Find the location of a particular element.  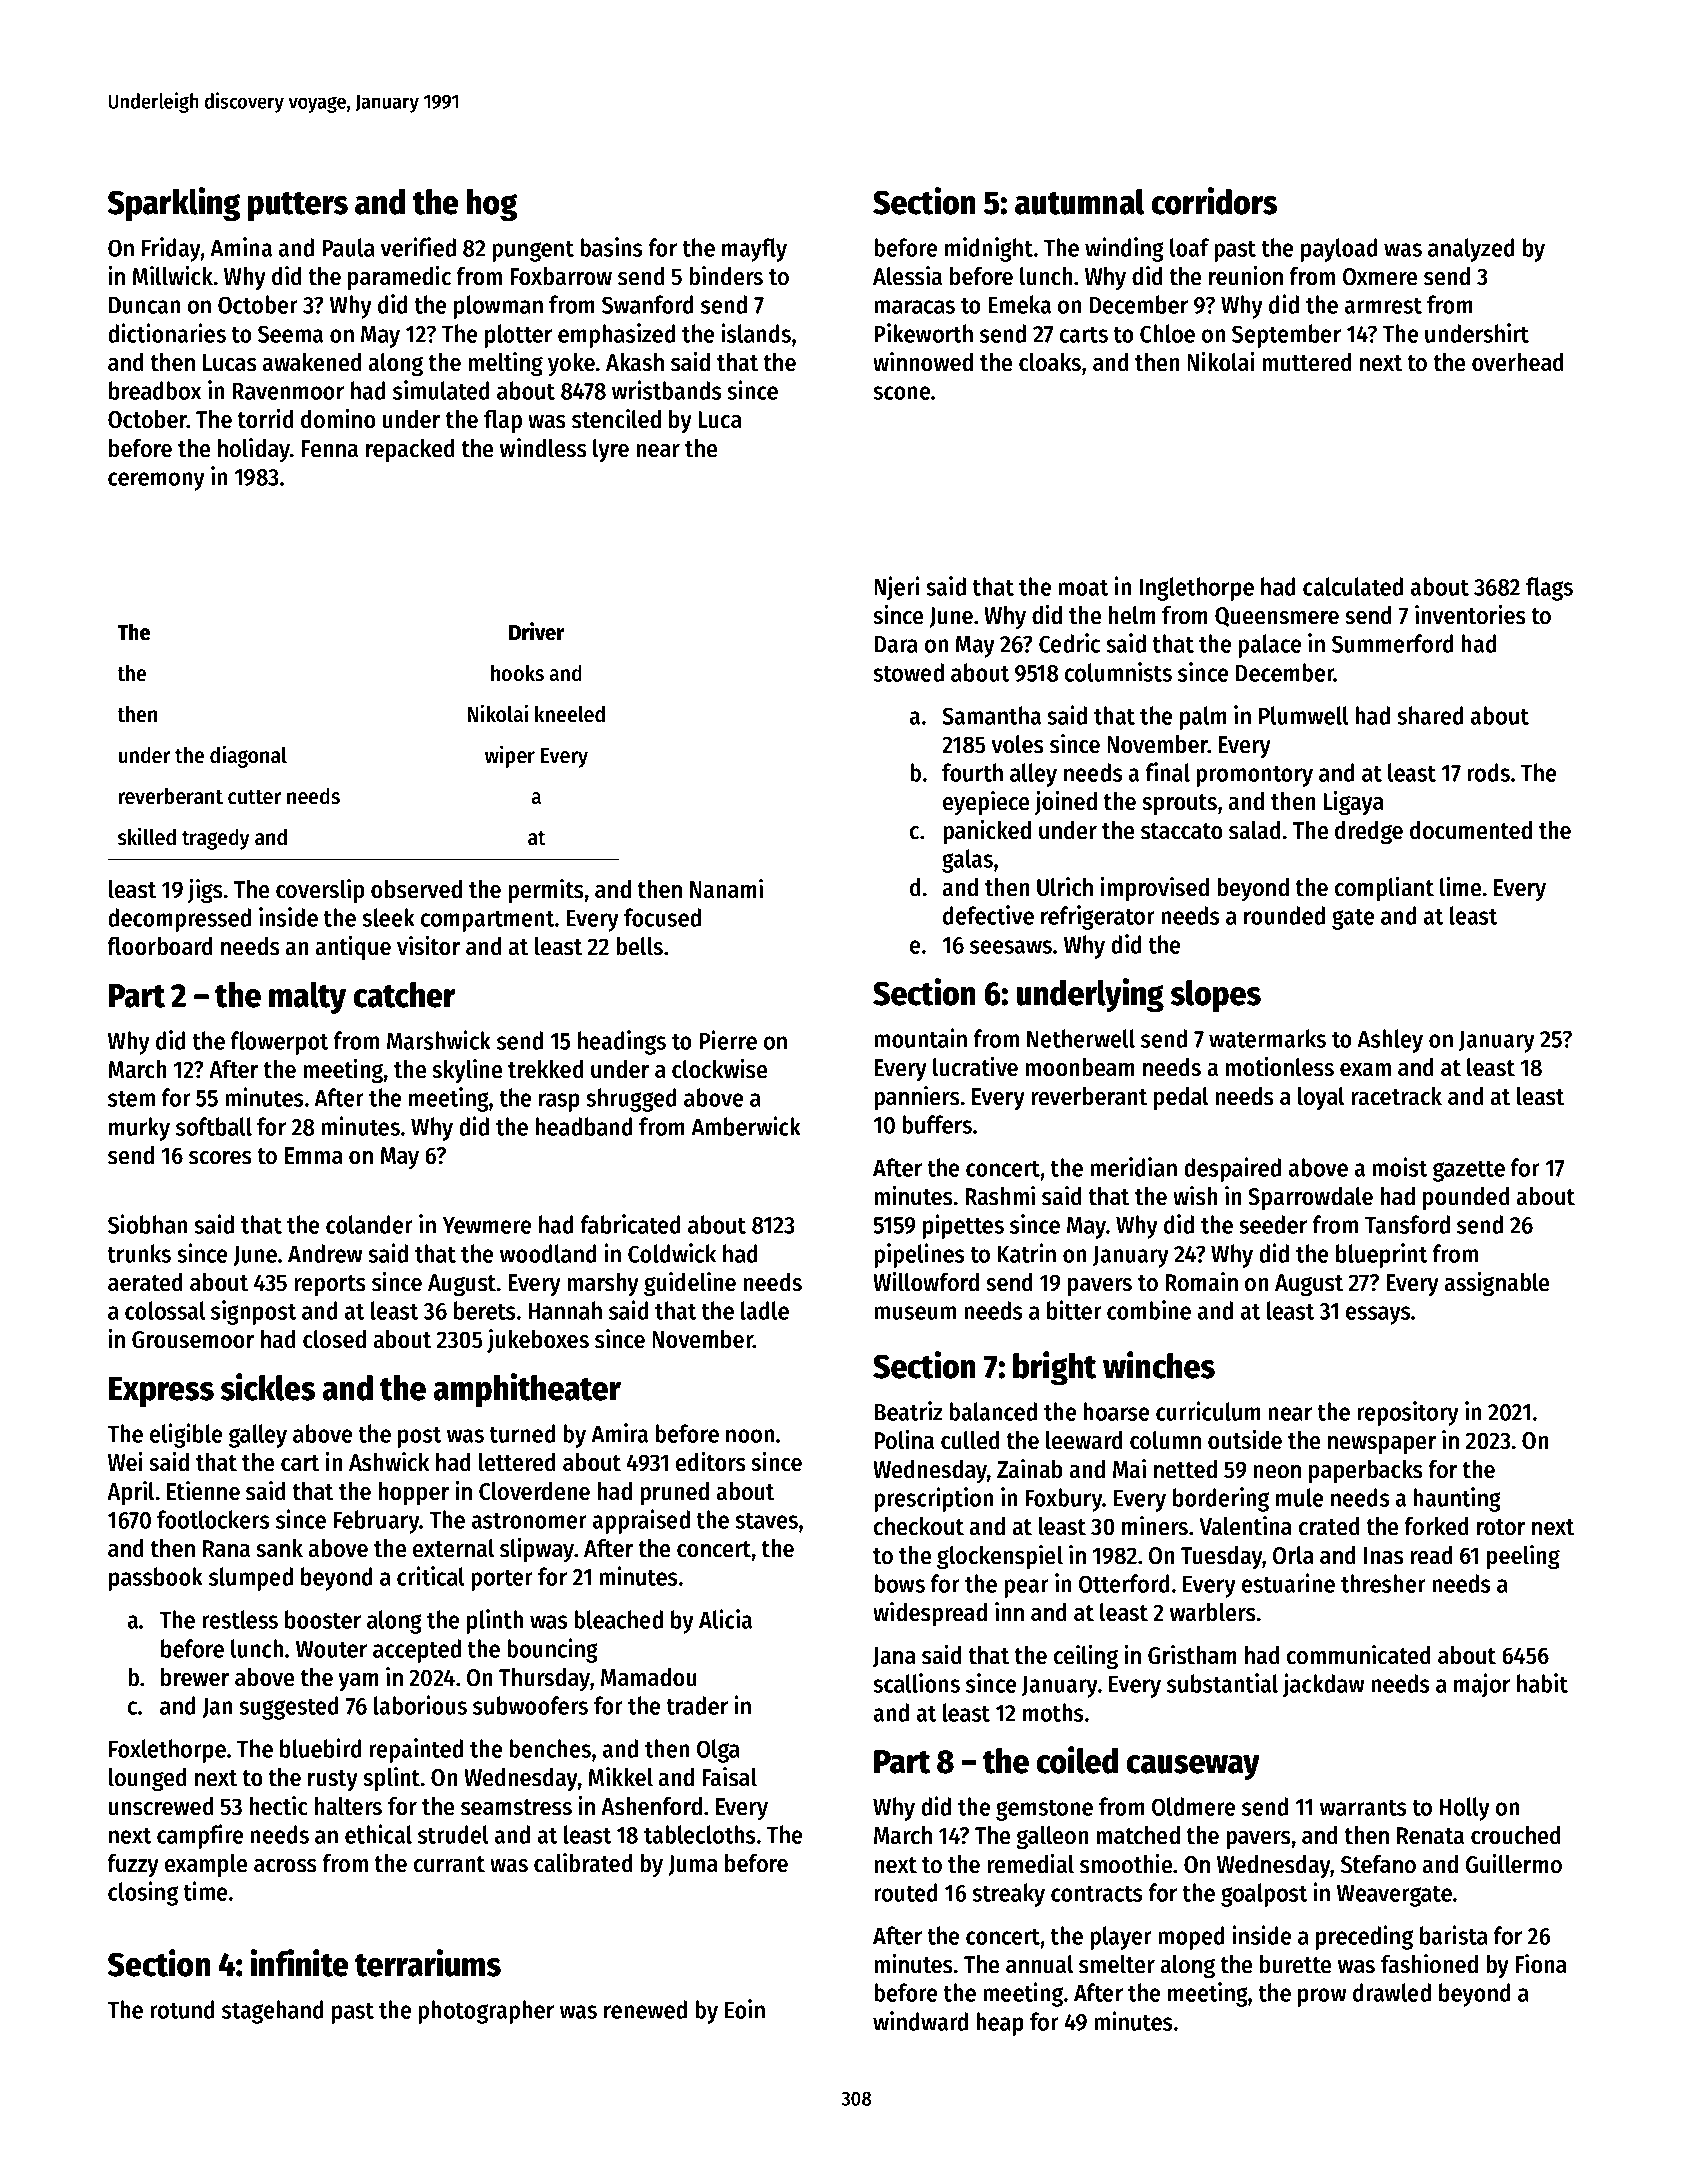

outside is located at coordinates (1245, 1440).
